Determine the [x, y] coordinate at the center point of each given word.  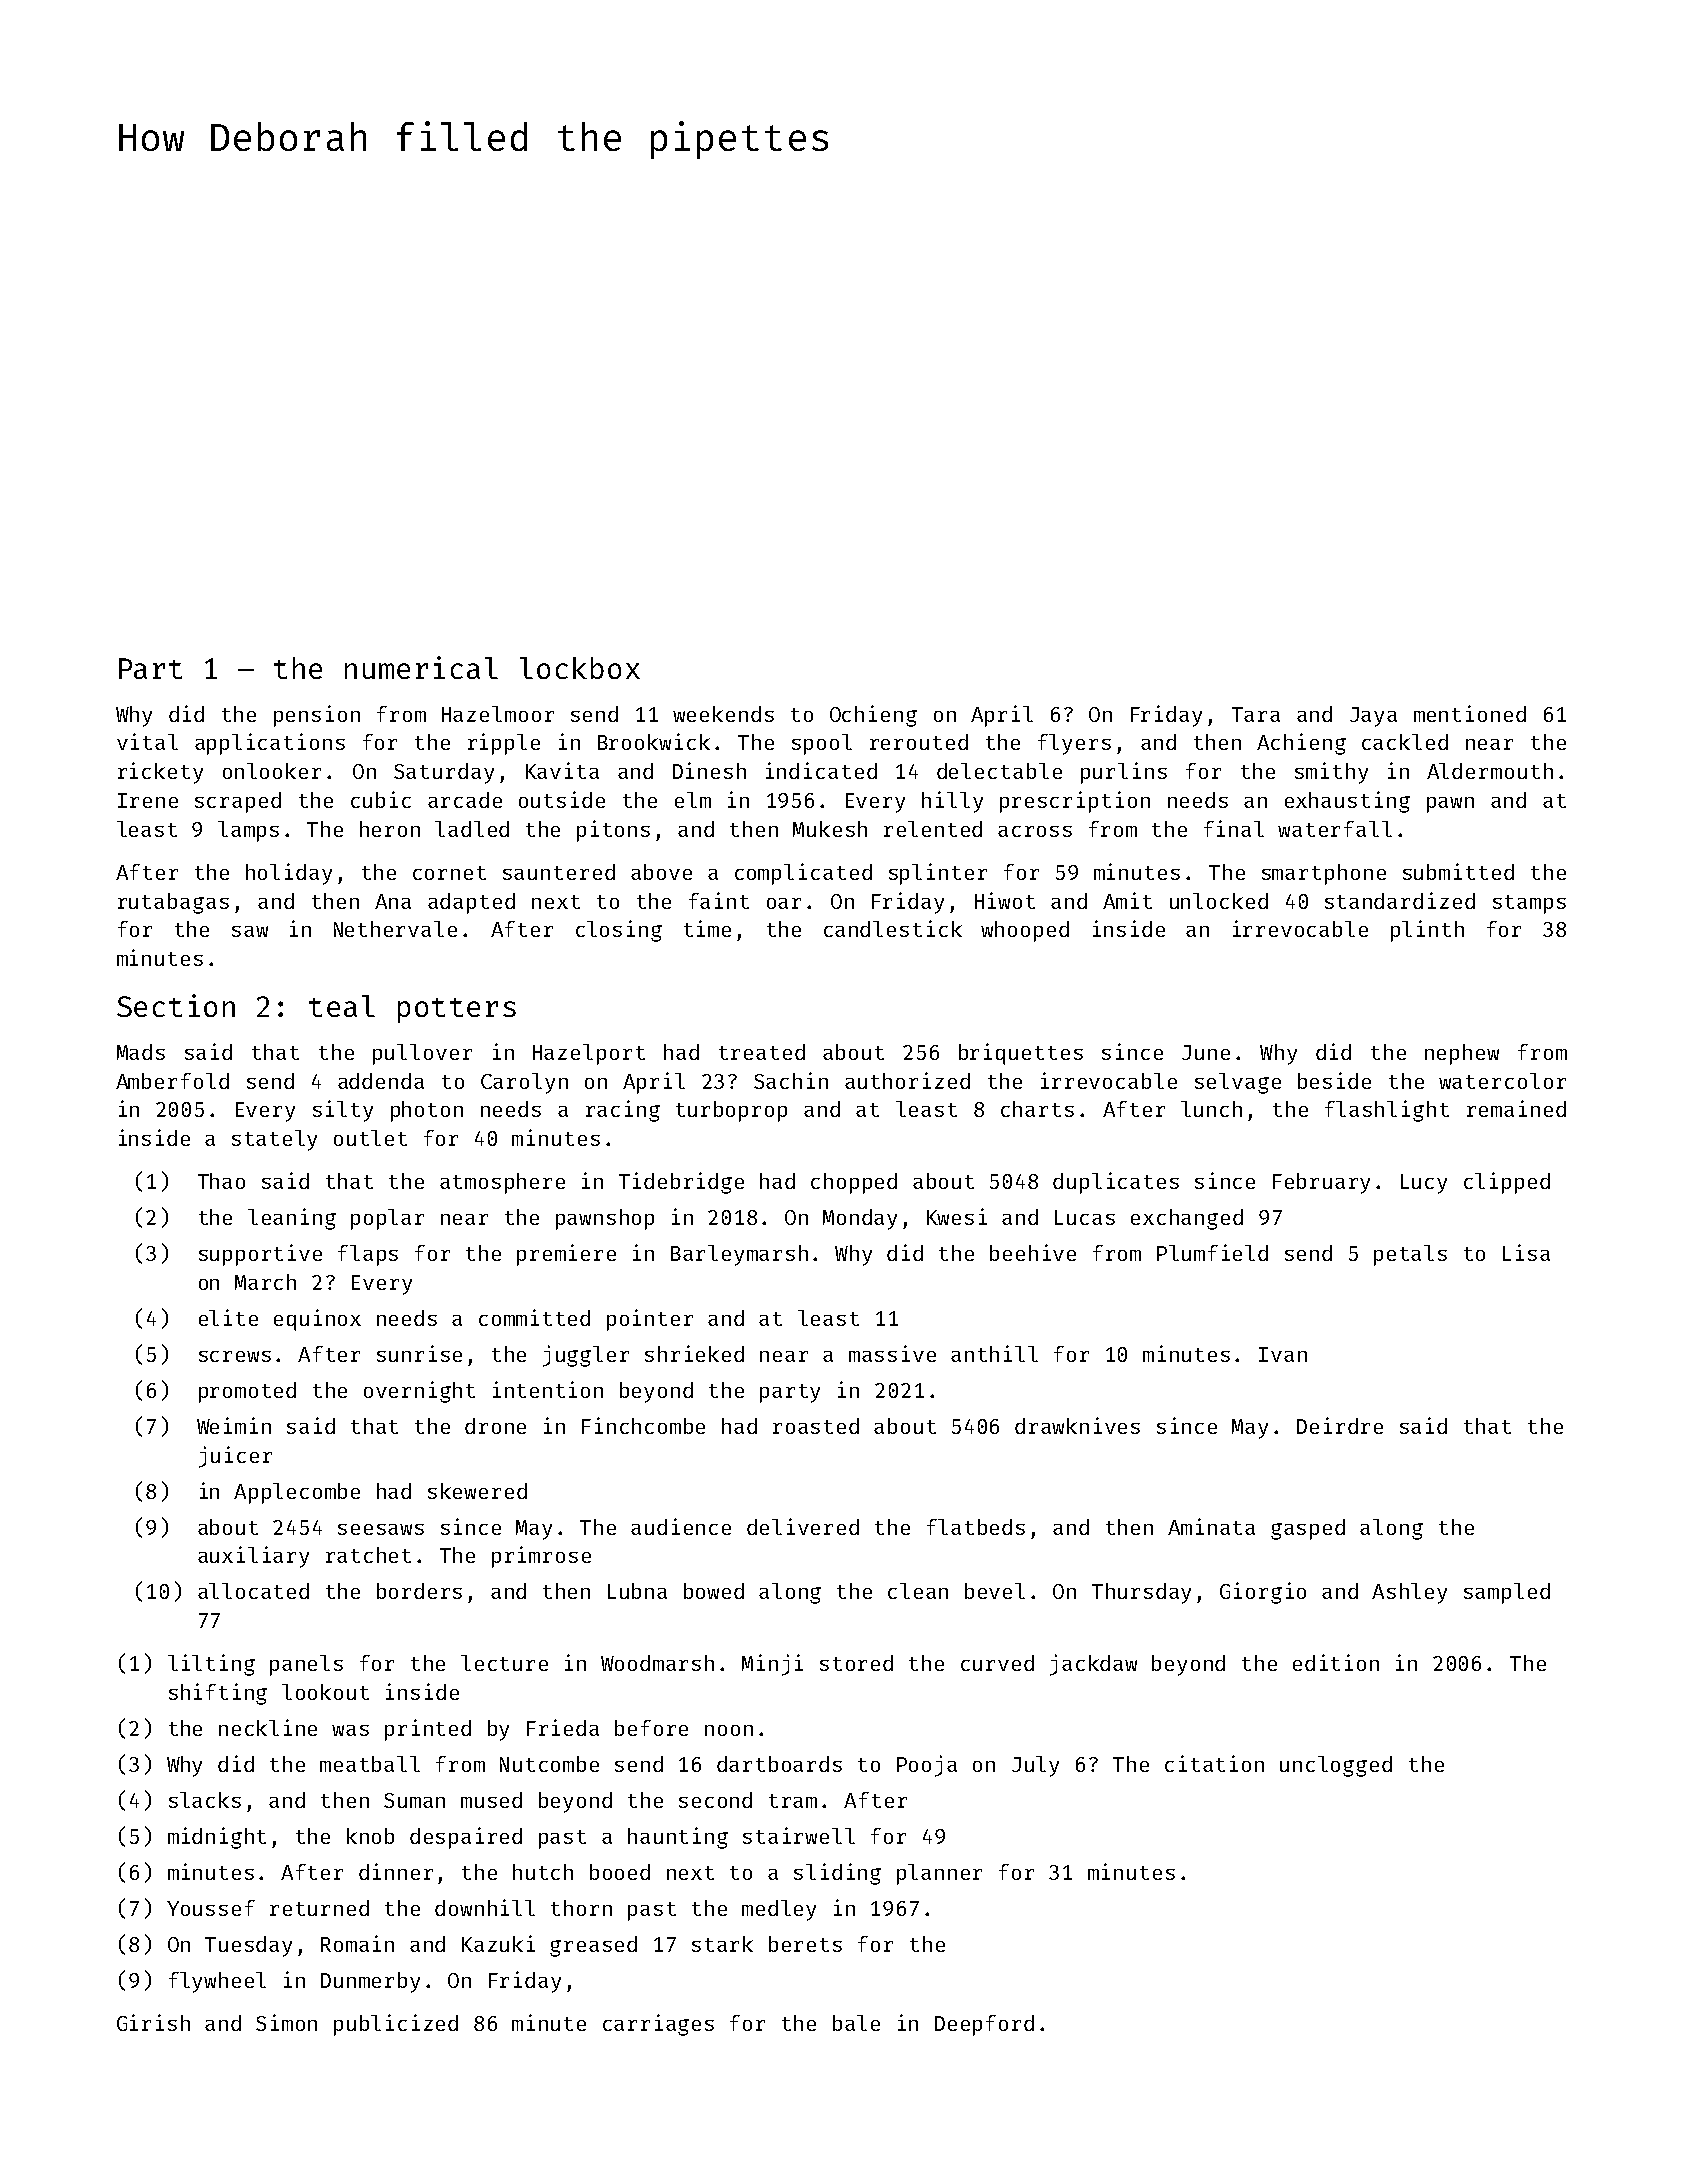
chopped [854, 1183]
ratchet [368, 1555]
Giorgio [1263, 1593]
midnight [217, 1838]
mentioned [1470, 713]
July [1035, 1766]
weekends [723, 714]
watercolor [1502, 1081]
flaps [368, 1255]
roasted [816, 1426]
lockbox [580, 668]
